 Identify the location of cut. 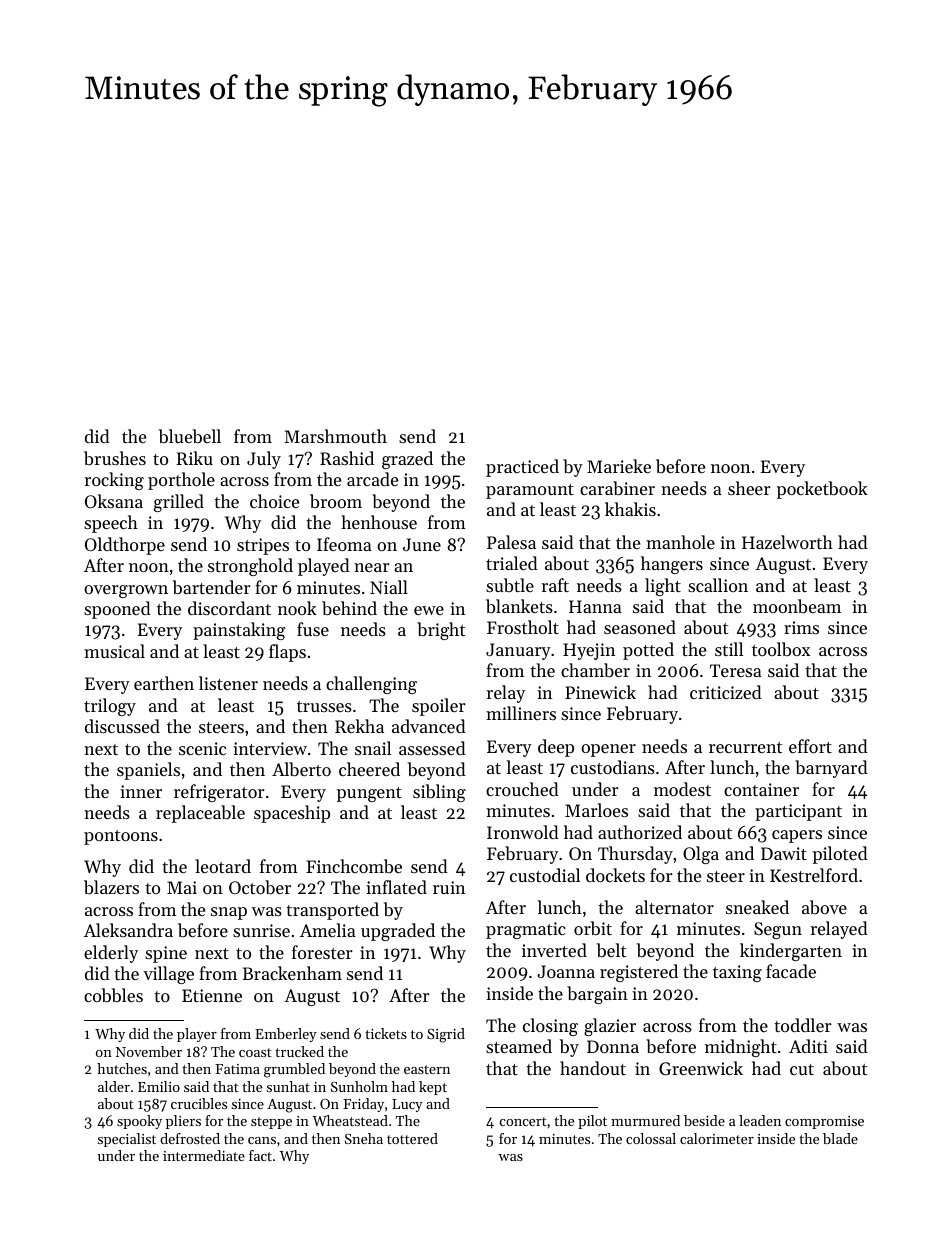
(802, 1069).
